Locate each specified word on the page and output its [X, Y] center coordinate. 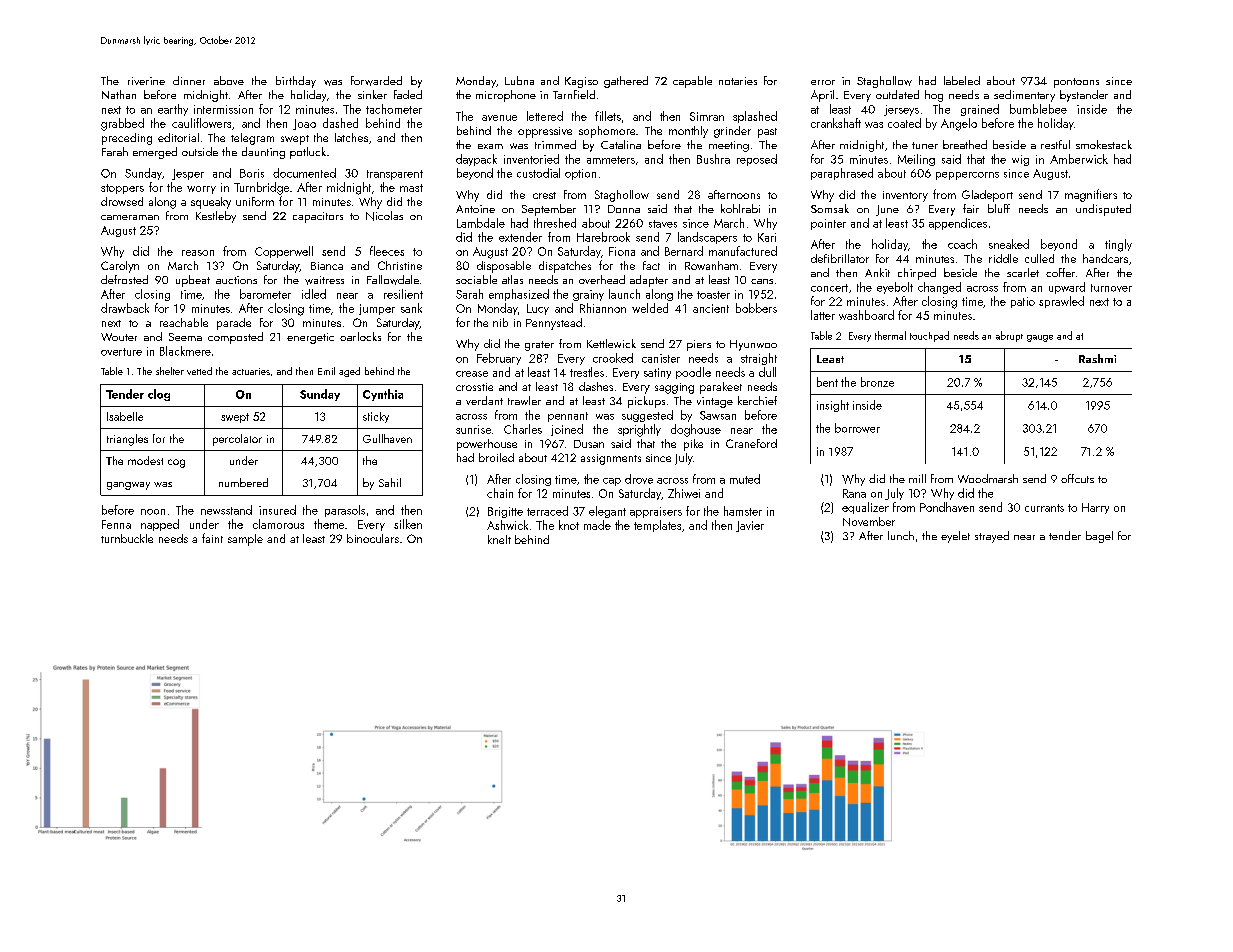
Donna [624, 209]
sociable [476, 279]
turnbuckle [127, 538]
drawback [125, 308]
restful [1055, 144]
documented [304, 173]
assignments [611, 459]
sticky [376, 417]
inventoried [531, 159]
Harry [1095, 508]
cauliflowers [201, 123]
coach [962, 244]
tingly [1118, 245]
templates [657, 526]
